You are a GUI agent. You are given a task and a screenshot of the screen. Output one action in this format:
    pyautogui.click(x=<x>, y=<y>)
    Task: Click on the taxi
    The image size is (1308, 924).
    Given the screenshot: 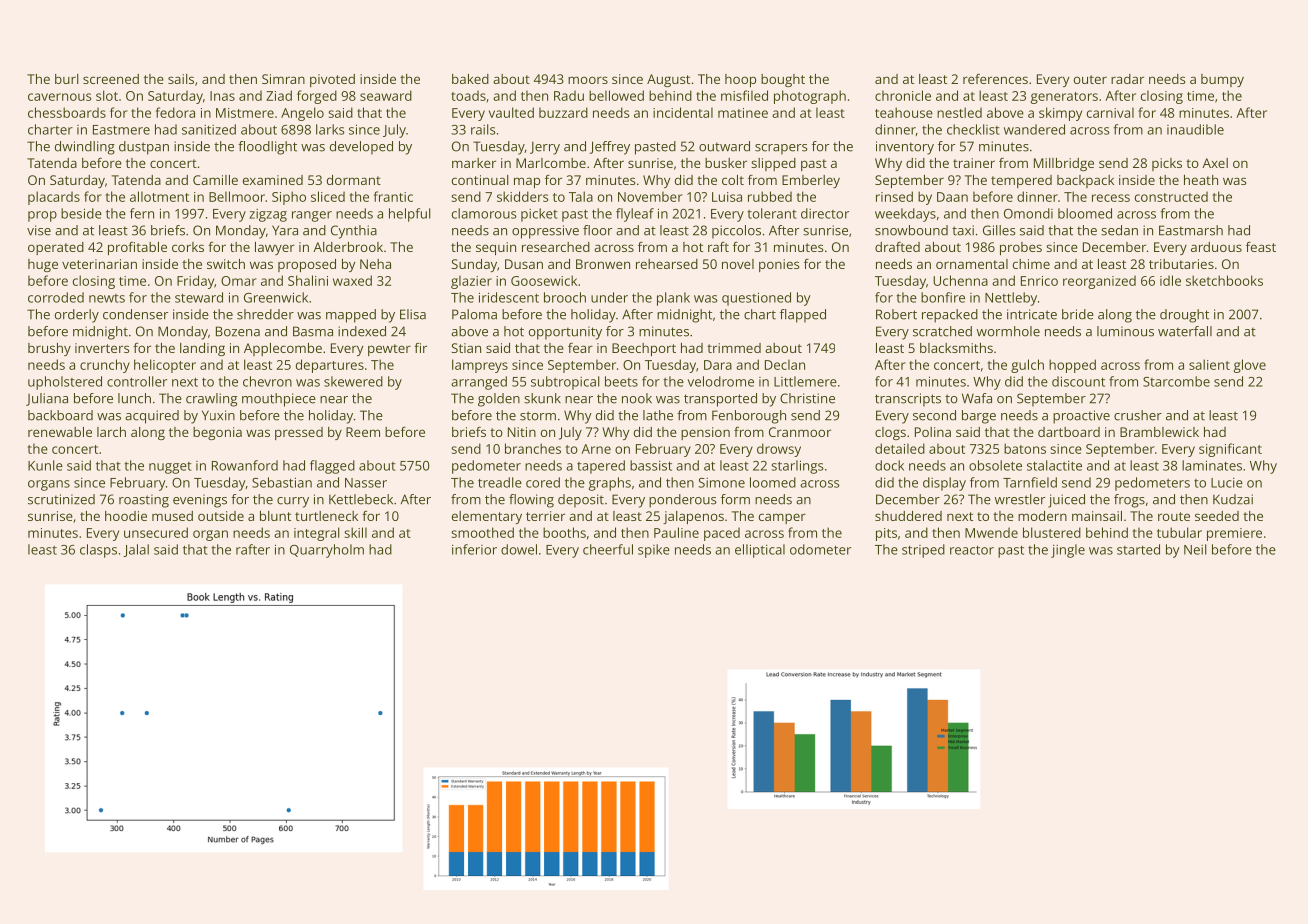 What is the action you would take?
    pyautogui.click(x=963, y=230)
